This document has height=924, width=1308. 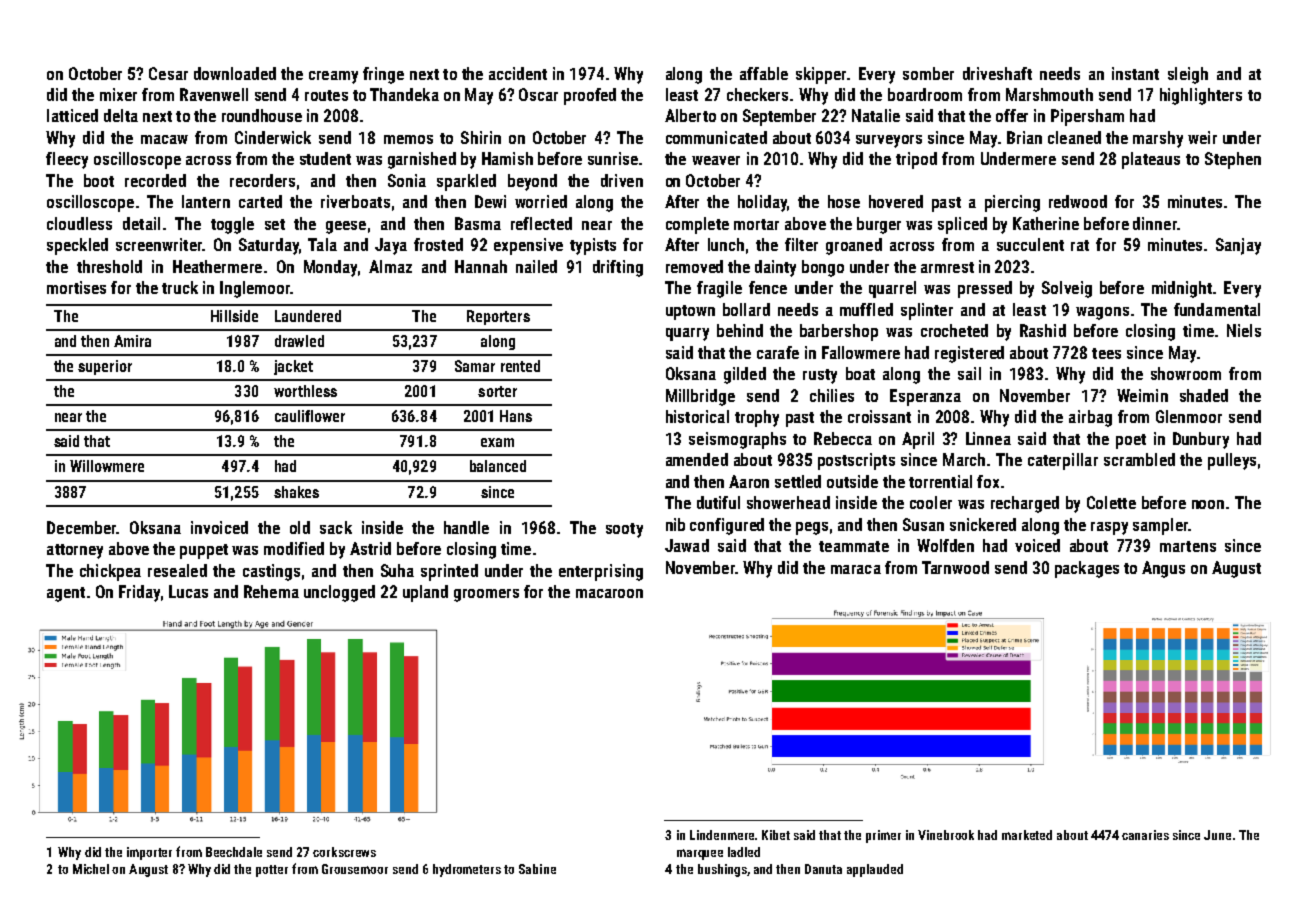 I want to click on Oscar, so click(x=538, y=94).
